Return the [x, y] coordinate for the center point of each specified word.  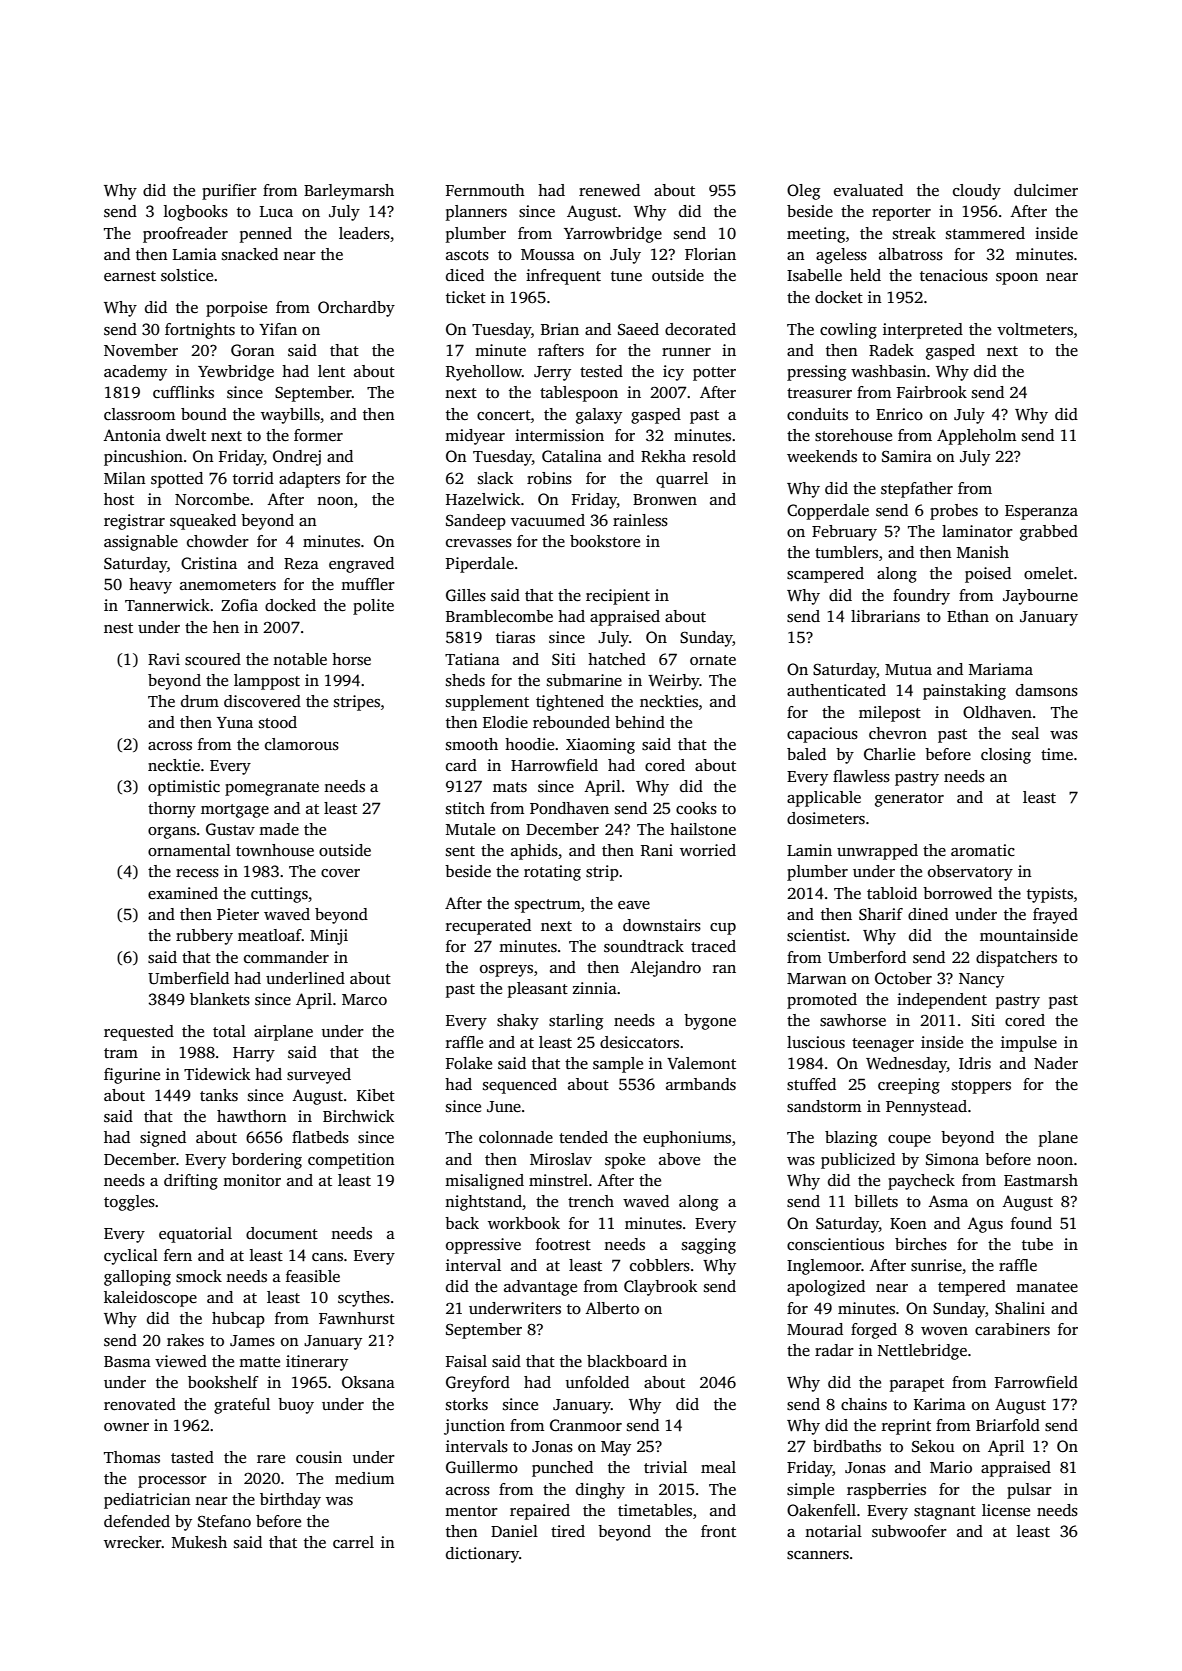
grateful [242, 1406]
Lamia [195, 254]
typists [1050, 895]
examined [183, 893]
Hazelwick [483, 499]
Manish [983, 552]
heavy [150, 586]
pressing [817, 373]
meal [718, 1467]
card [461, 765]
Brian [560, 329]
